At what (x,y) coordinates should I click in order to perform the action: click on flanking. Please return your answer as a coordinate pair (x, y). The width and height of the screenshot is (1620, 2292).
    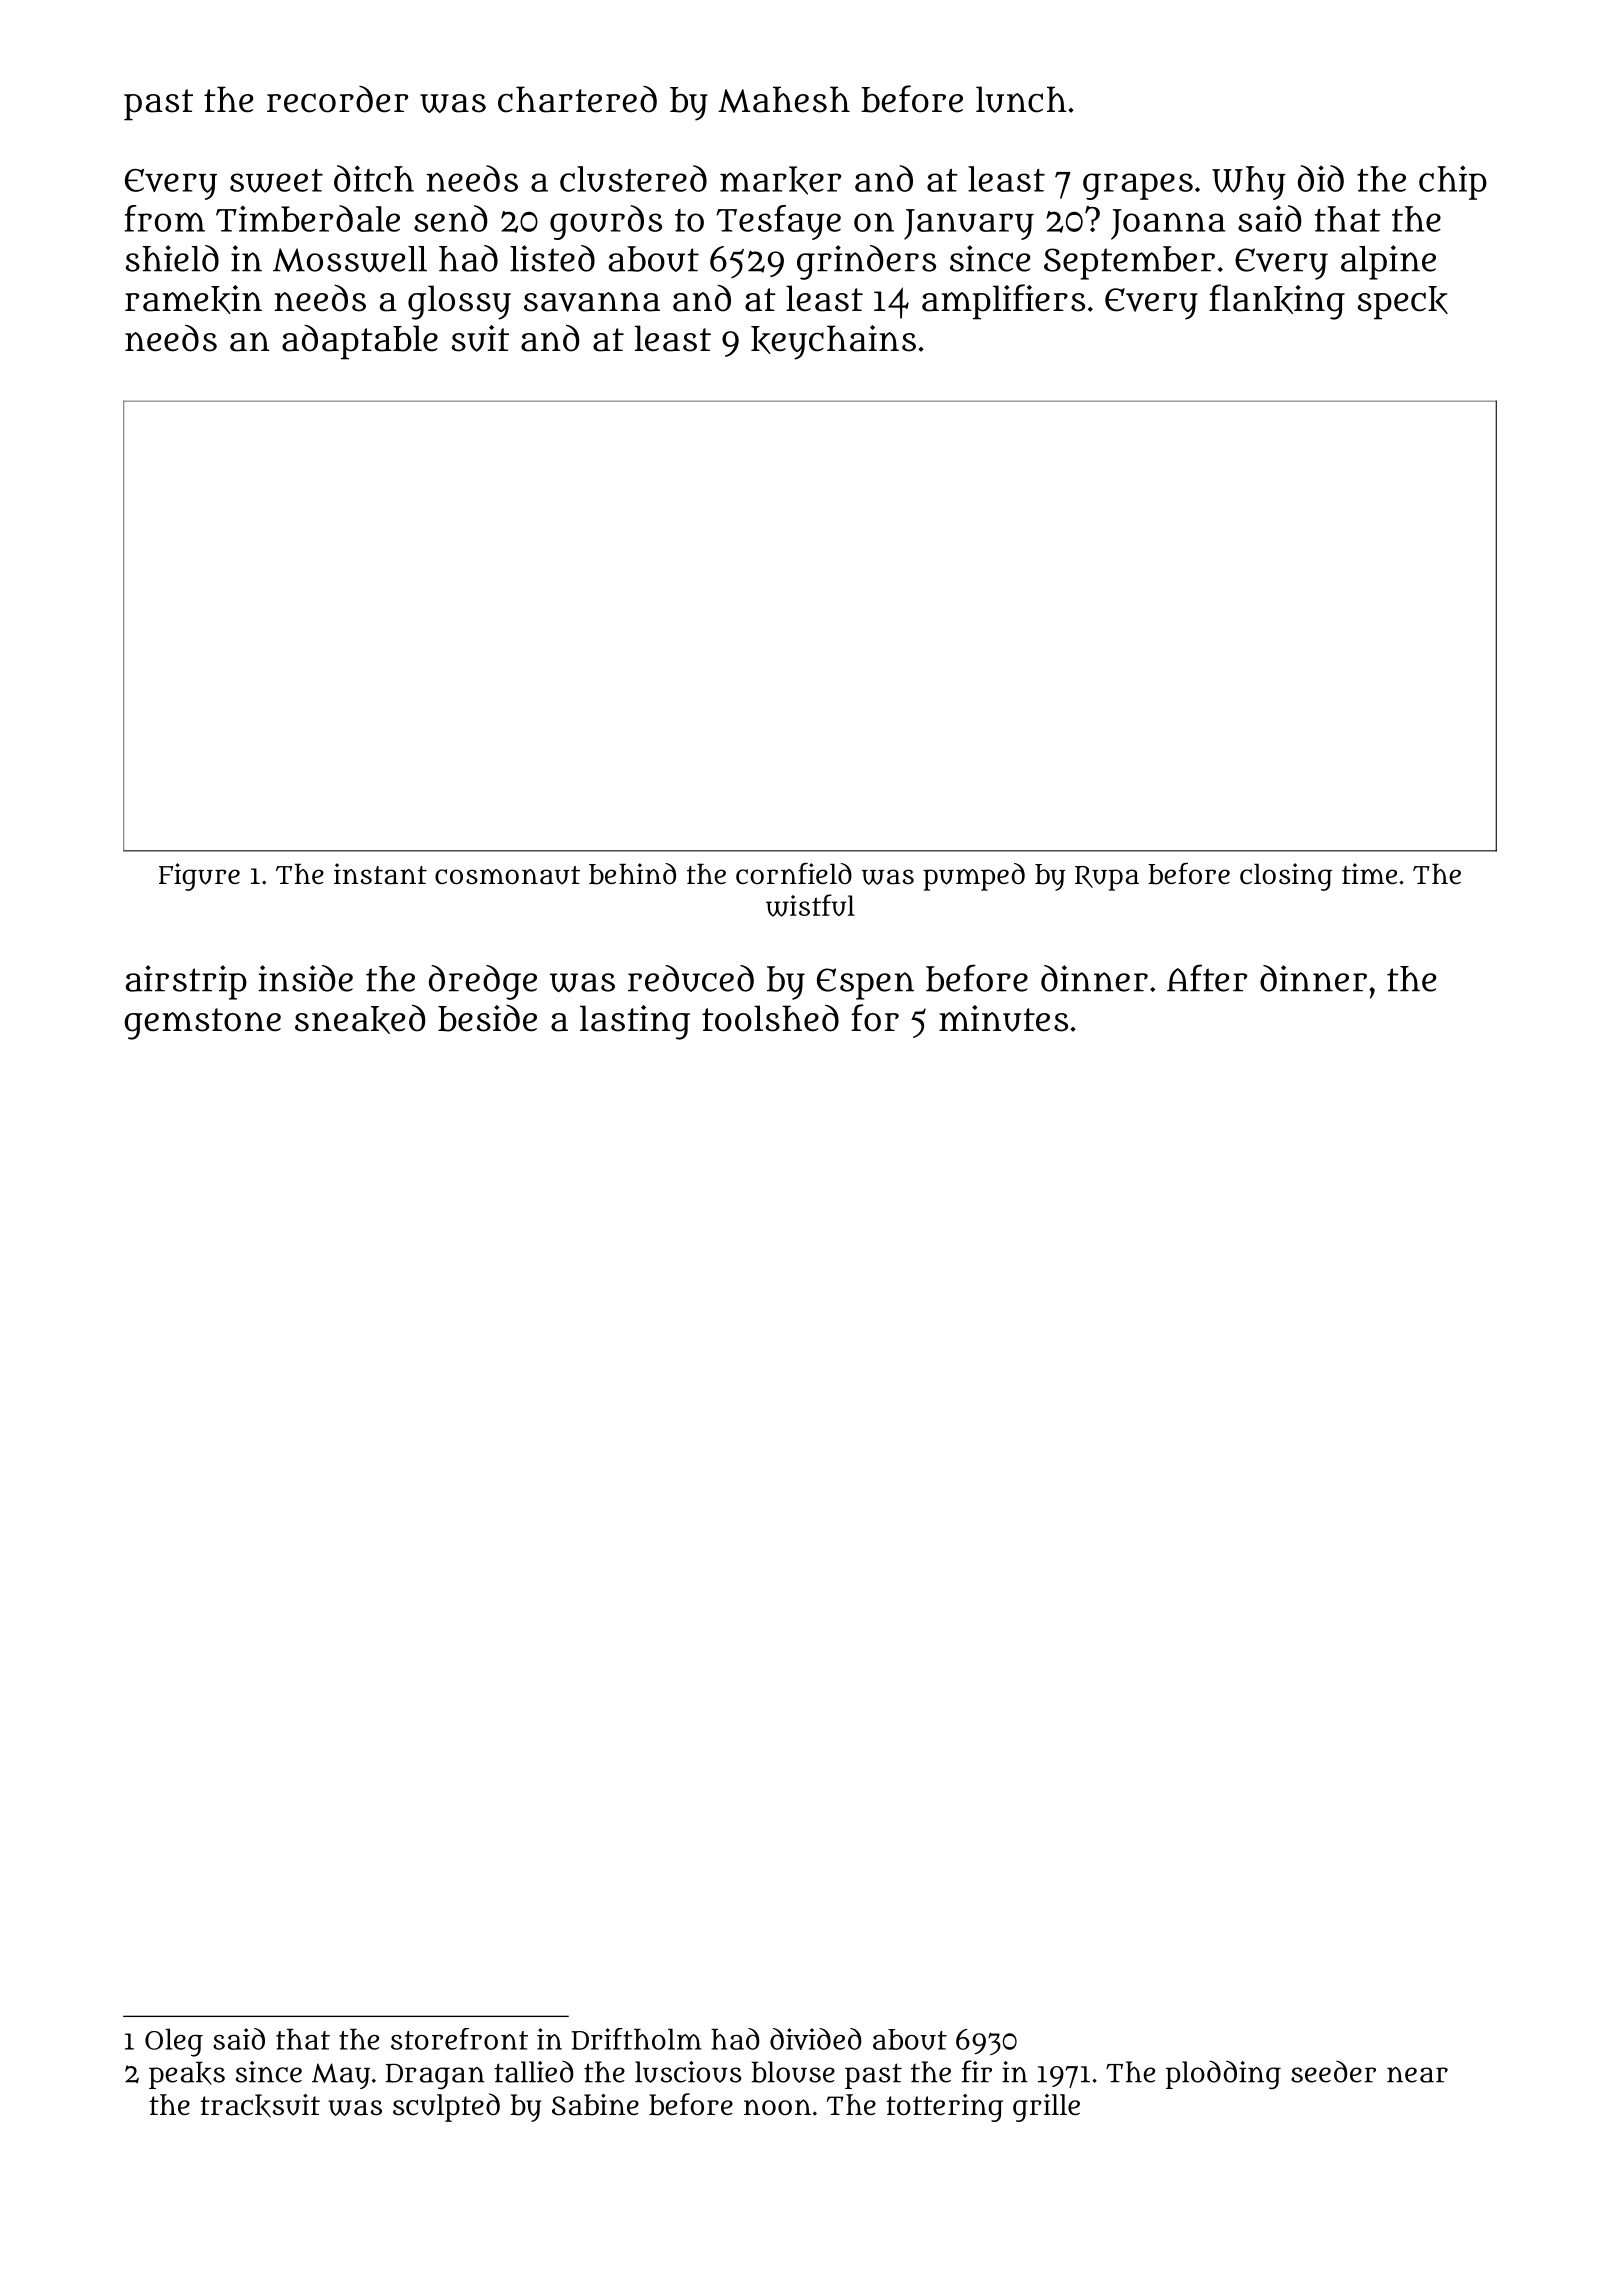
    Looking at the image, I should click on (1277, 302).
